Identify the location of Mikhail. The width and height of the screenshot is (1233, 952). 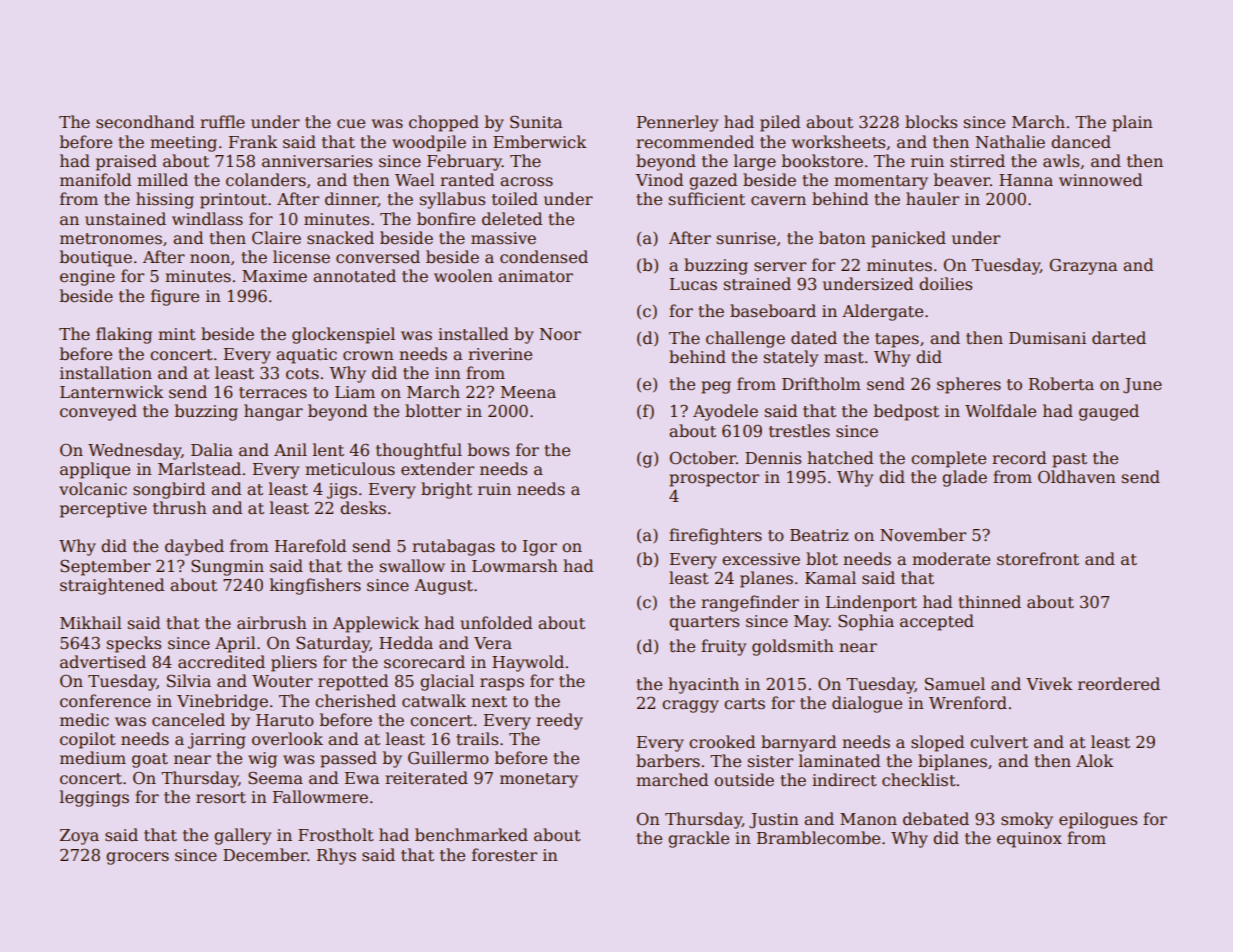
(91, 623).
